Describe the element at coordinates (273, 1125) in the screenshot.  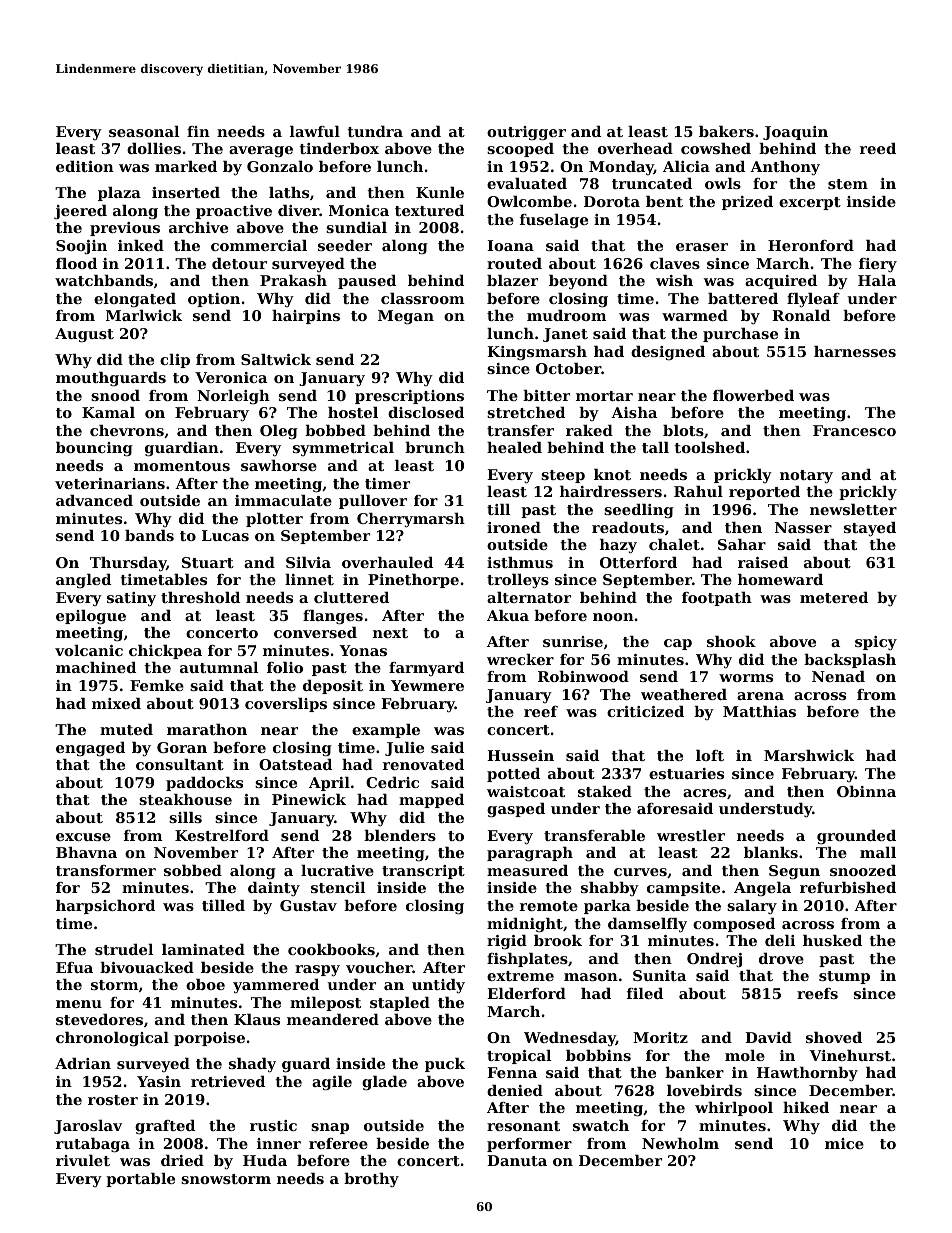
I see `rustic` at that location.
